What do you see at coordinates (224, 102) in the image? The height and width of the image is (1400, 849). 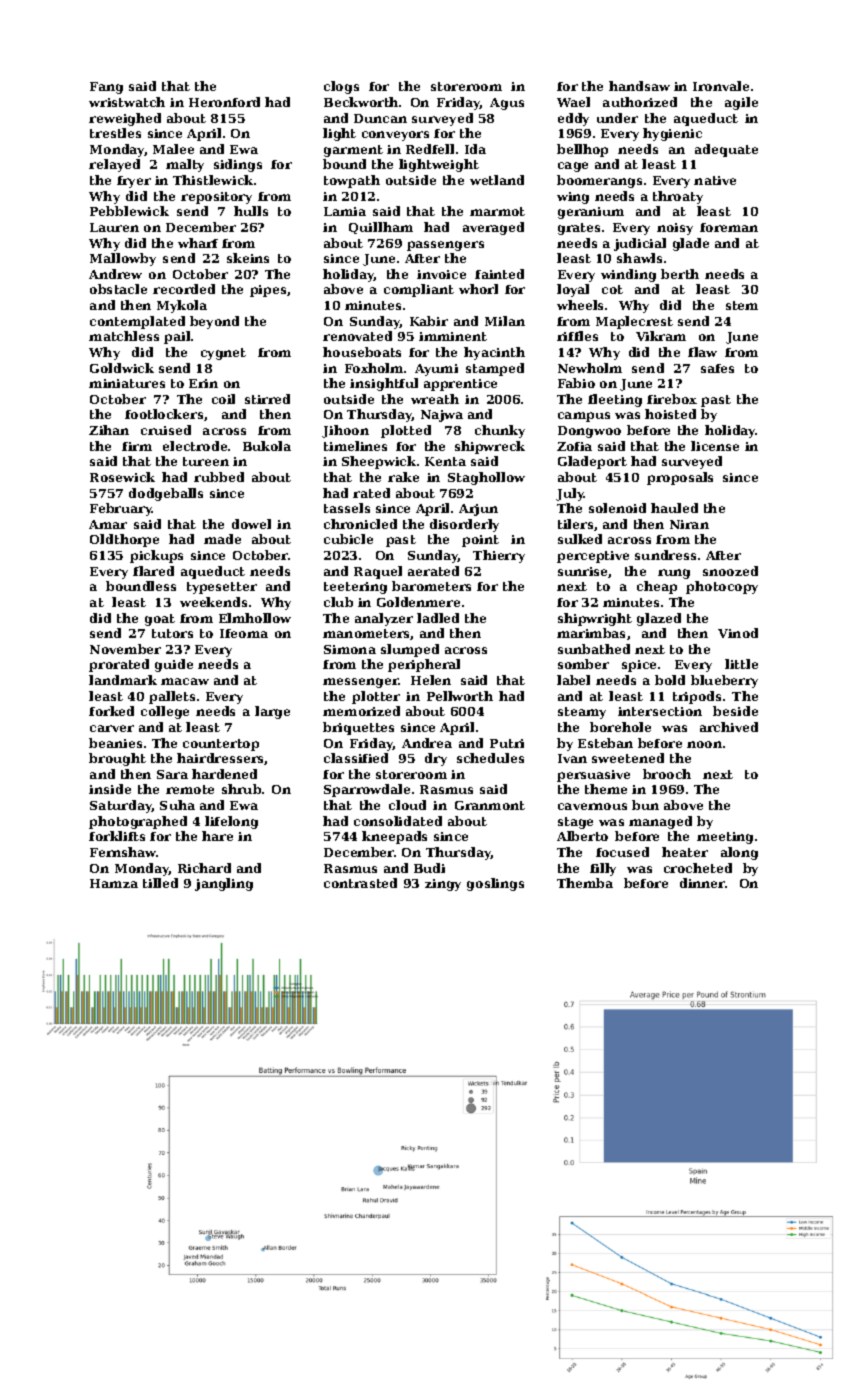 I see `Heronford` at bounding box center [224, 102].
